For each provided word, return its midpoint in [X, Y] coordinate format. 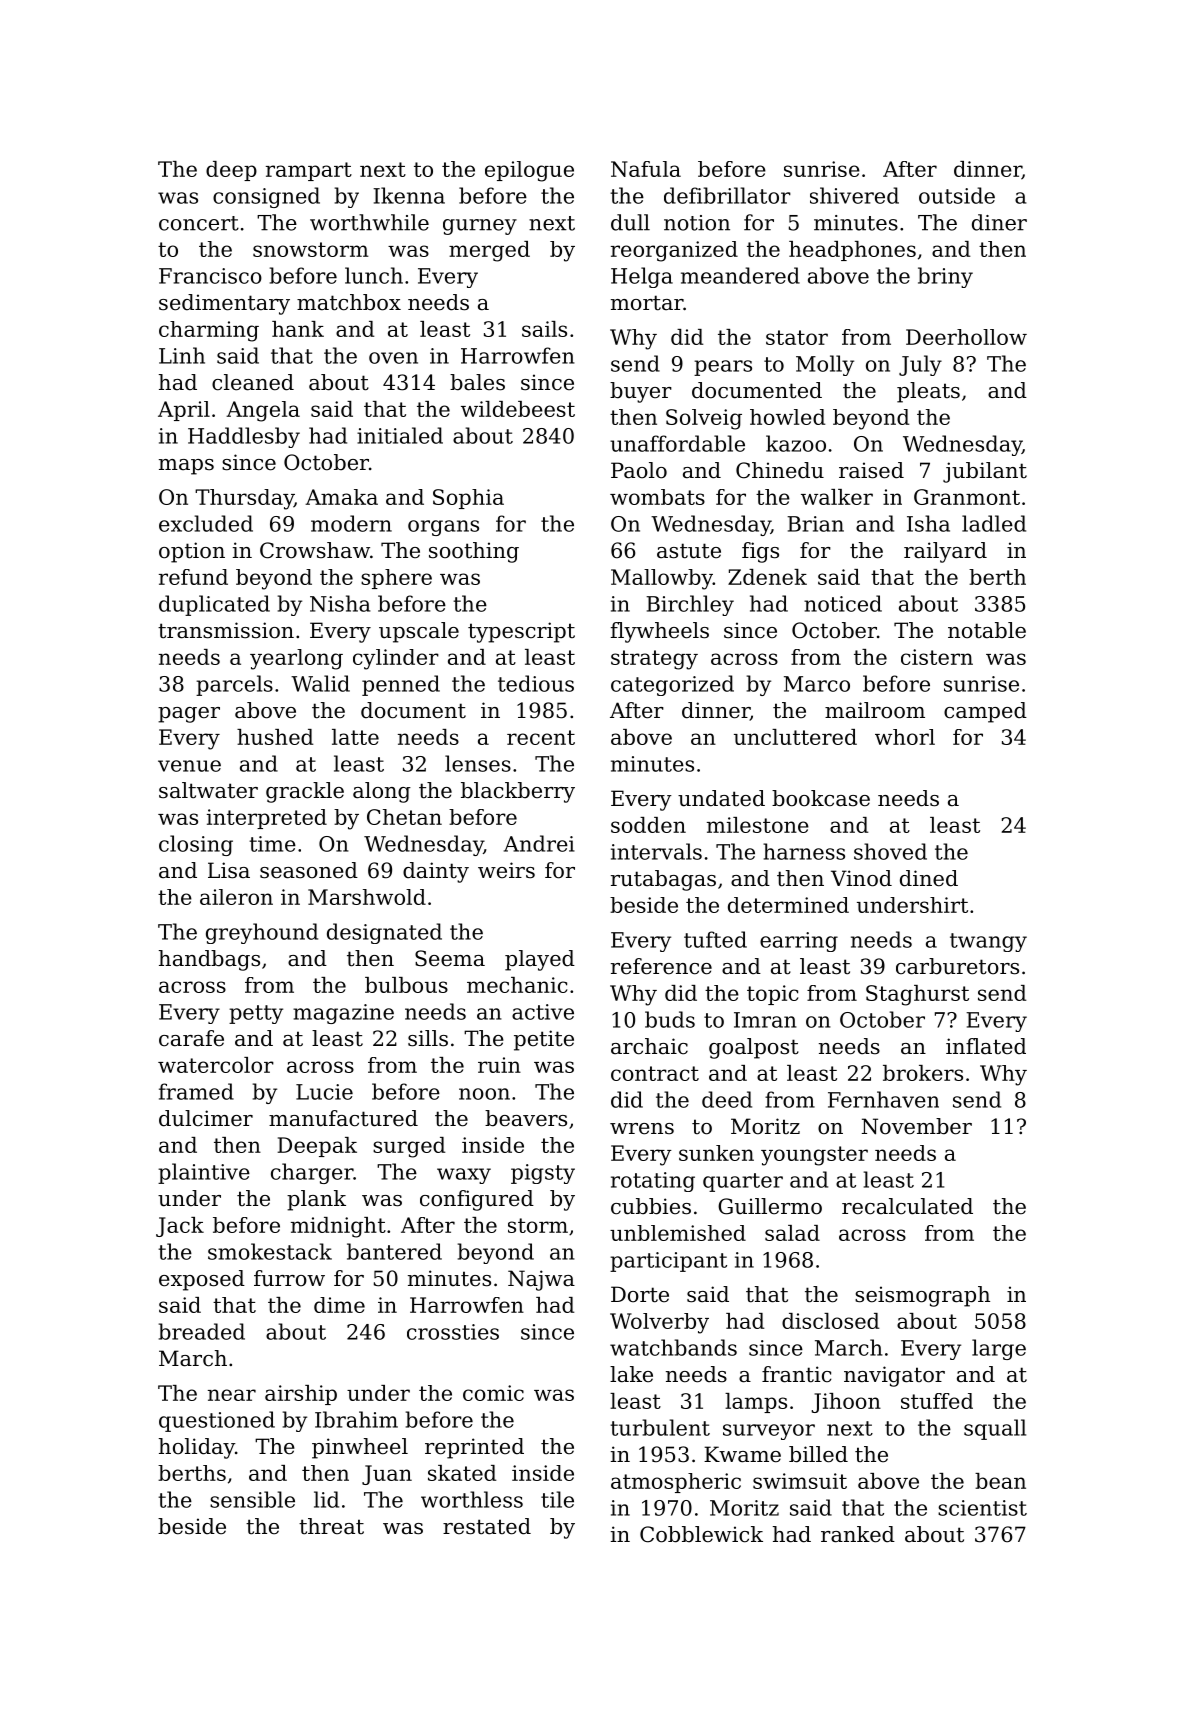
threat [331, 1526]
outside [957, 195]
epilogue [529, 171]
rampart [309, 171]
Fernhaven [883, 1099]
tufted [715, 939]
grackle [305, 792]
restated [487, 1526]
